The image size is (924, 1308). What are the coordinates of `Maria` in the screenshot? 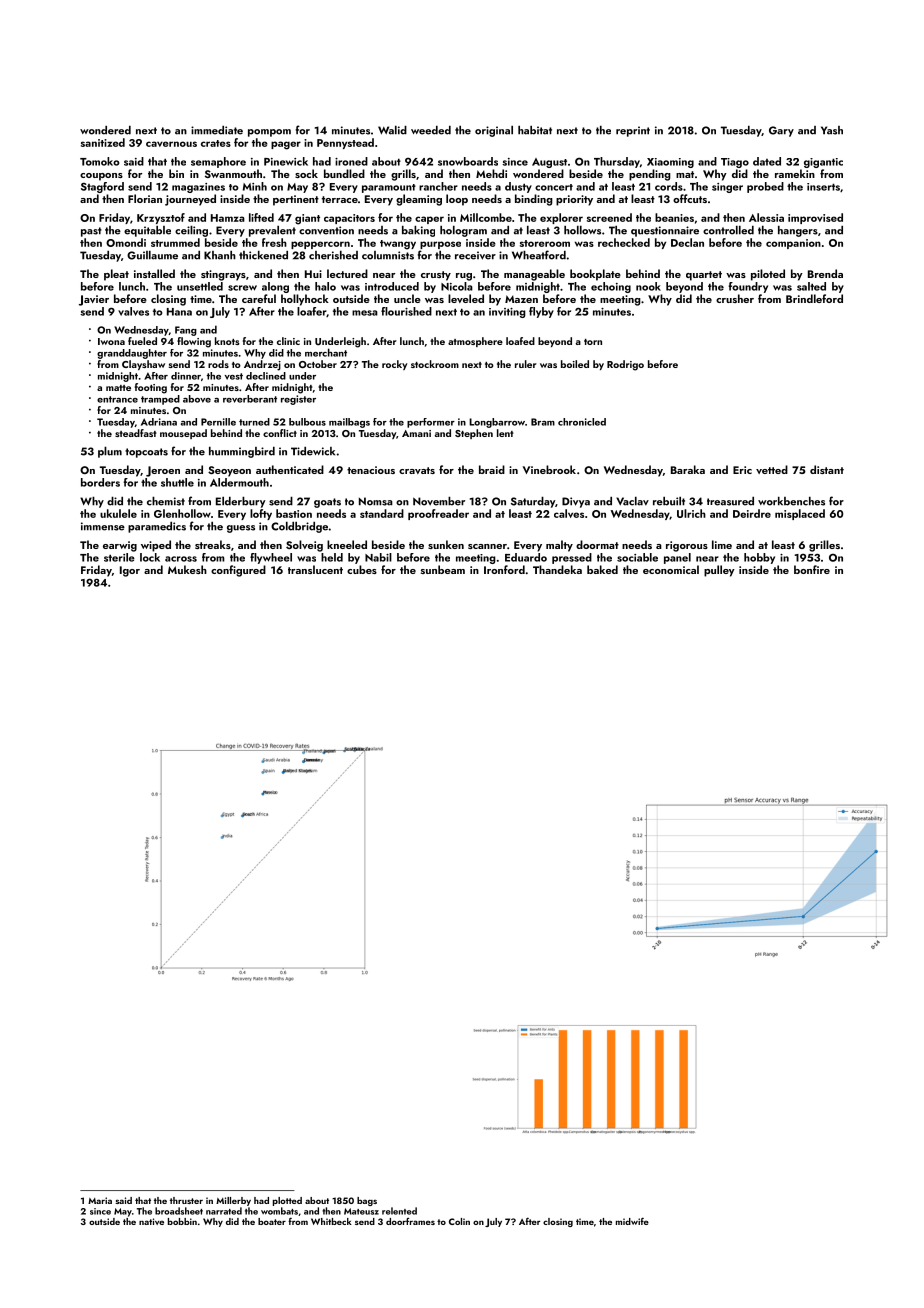 It's located at (100, 1200).
